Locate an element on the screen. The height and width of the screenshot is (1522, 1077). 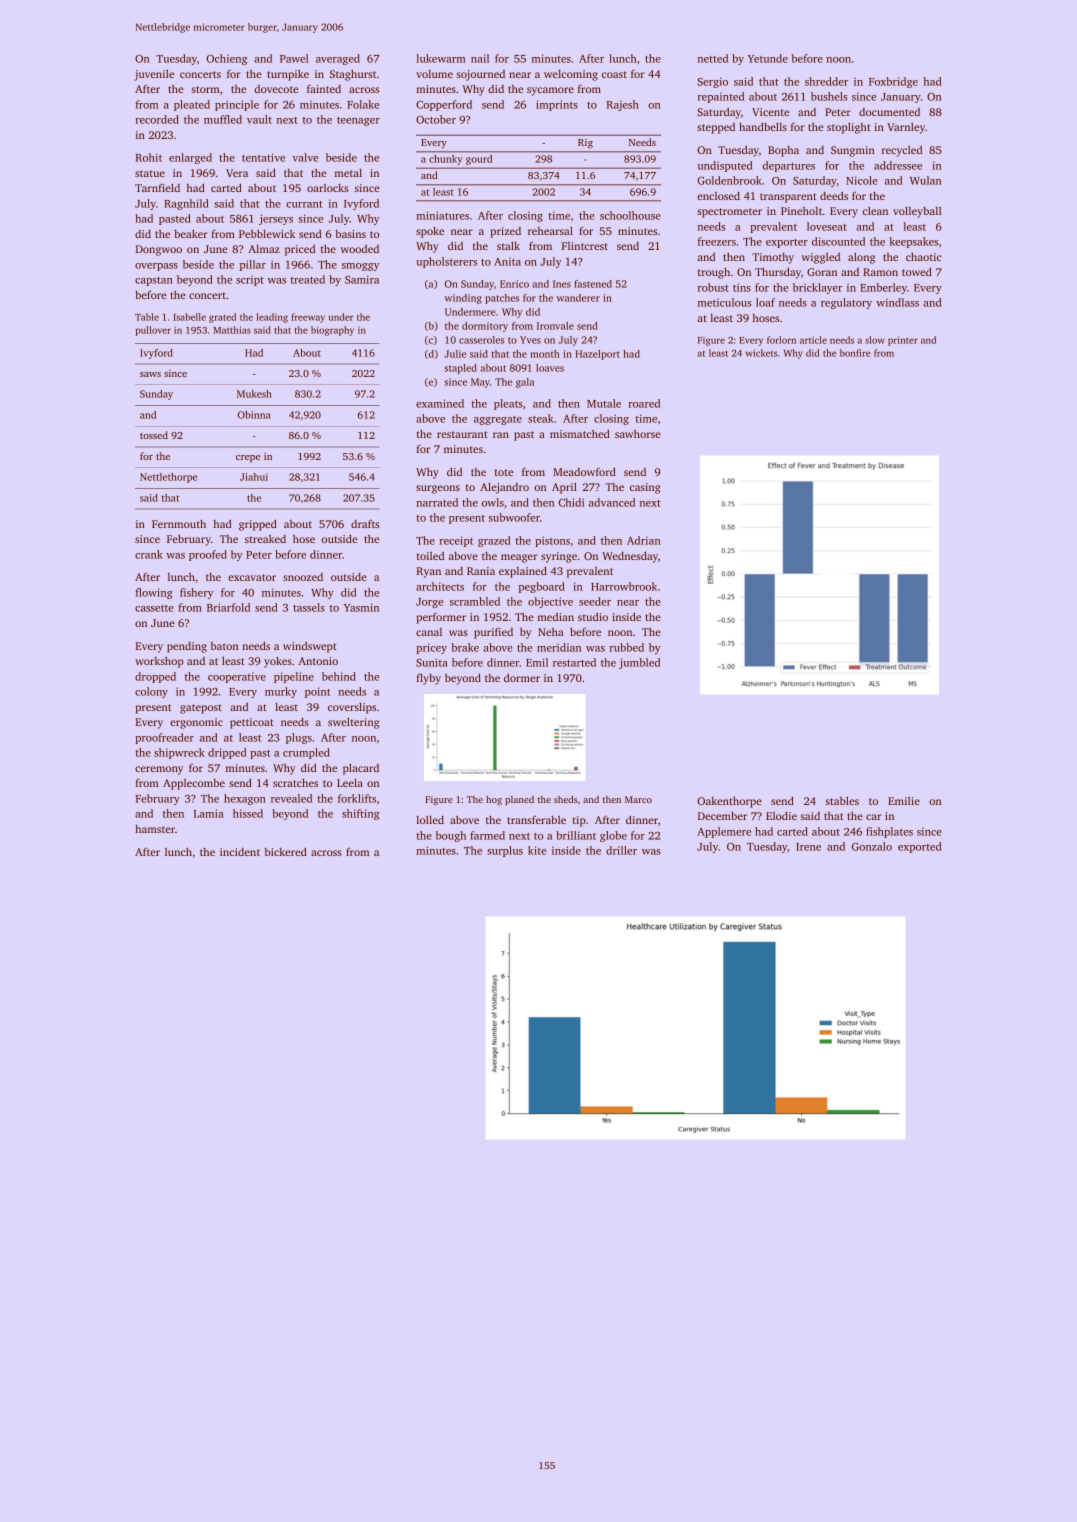
printer is located at coordinates (903, 341).
